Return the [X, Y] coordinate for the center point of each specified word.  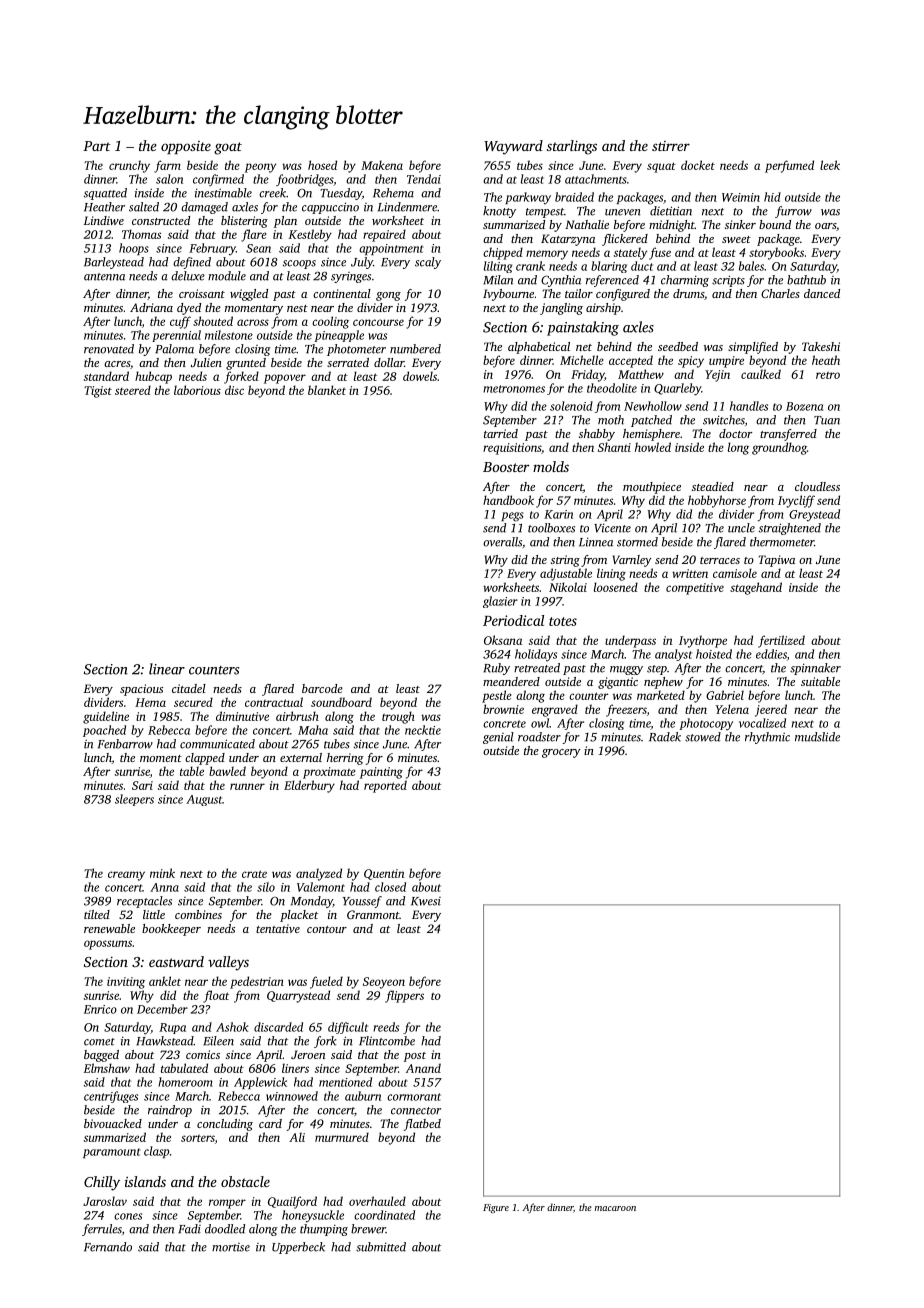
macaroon [615, 1208]
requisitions [512, 449]
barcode [322, 688]
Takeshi [821, 346]
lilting [498, 267]
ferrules [102, 1230]
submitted [381, 1247]
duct [642, 266]
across [253, 322]
